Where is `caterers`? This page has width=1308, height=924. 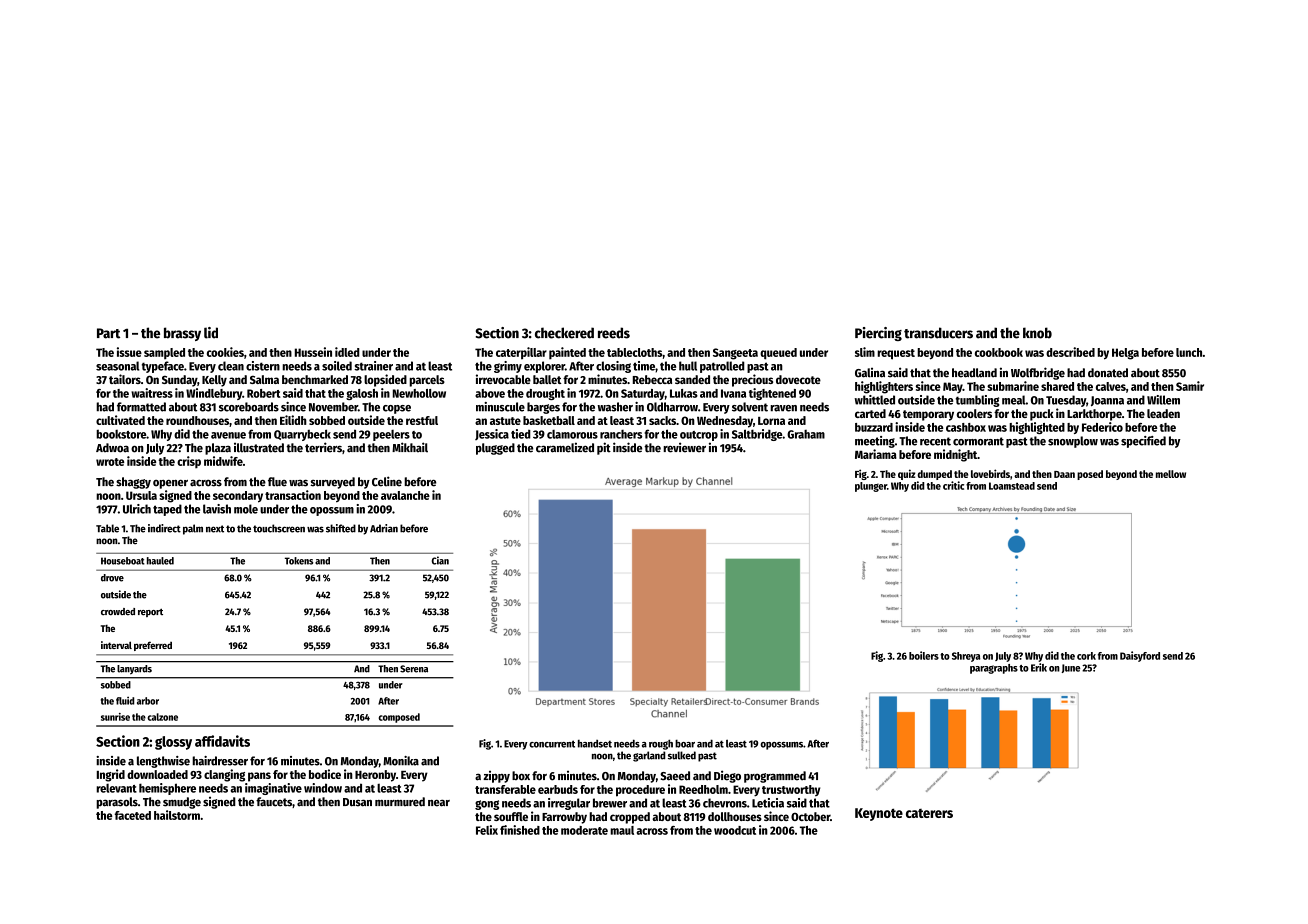 caterers is located at coordinates (929, 813).
